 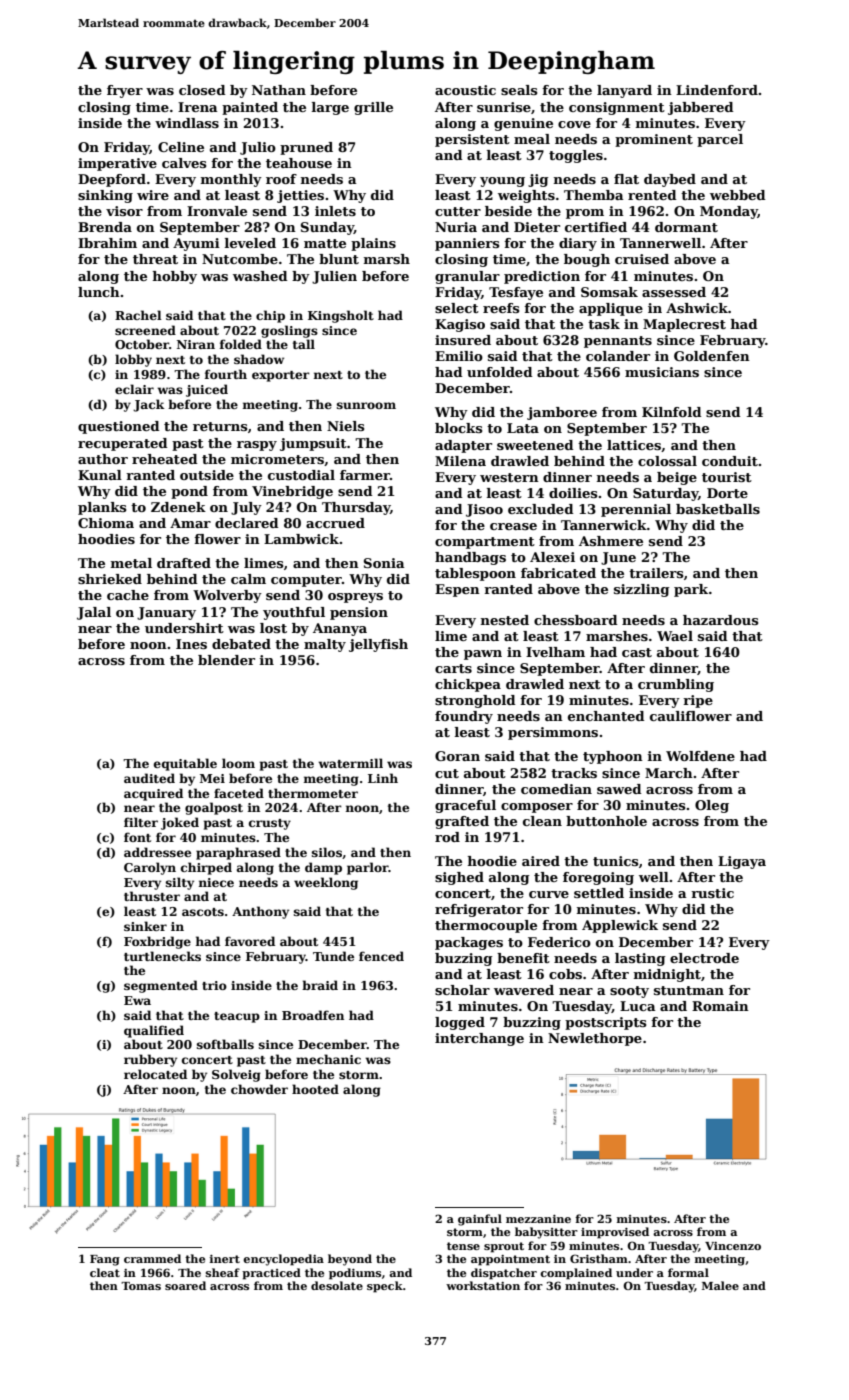 I want to click on softballs, so click(x=225, y=1044).
